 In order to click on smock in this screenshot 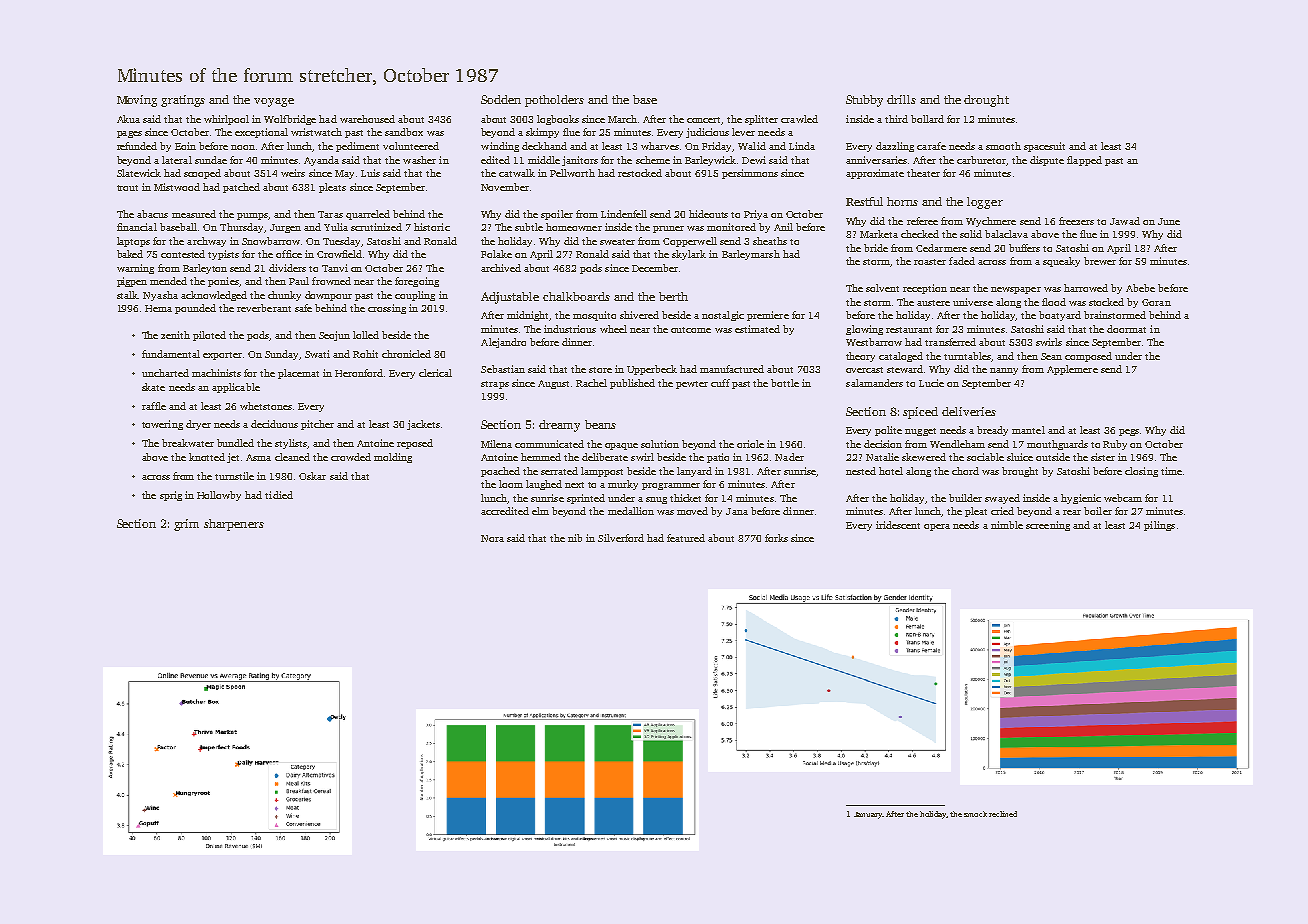, I will do `click(975, 814)`.
